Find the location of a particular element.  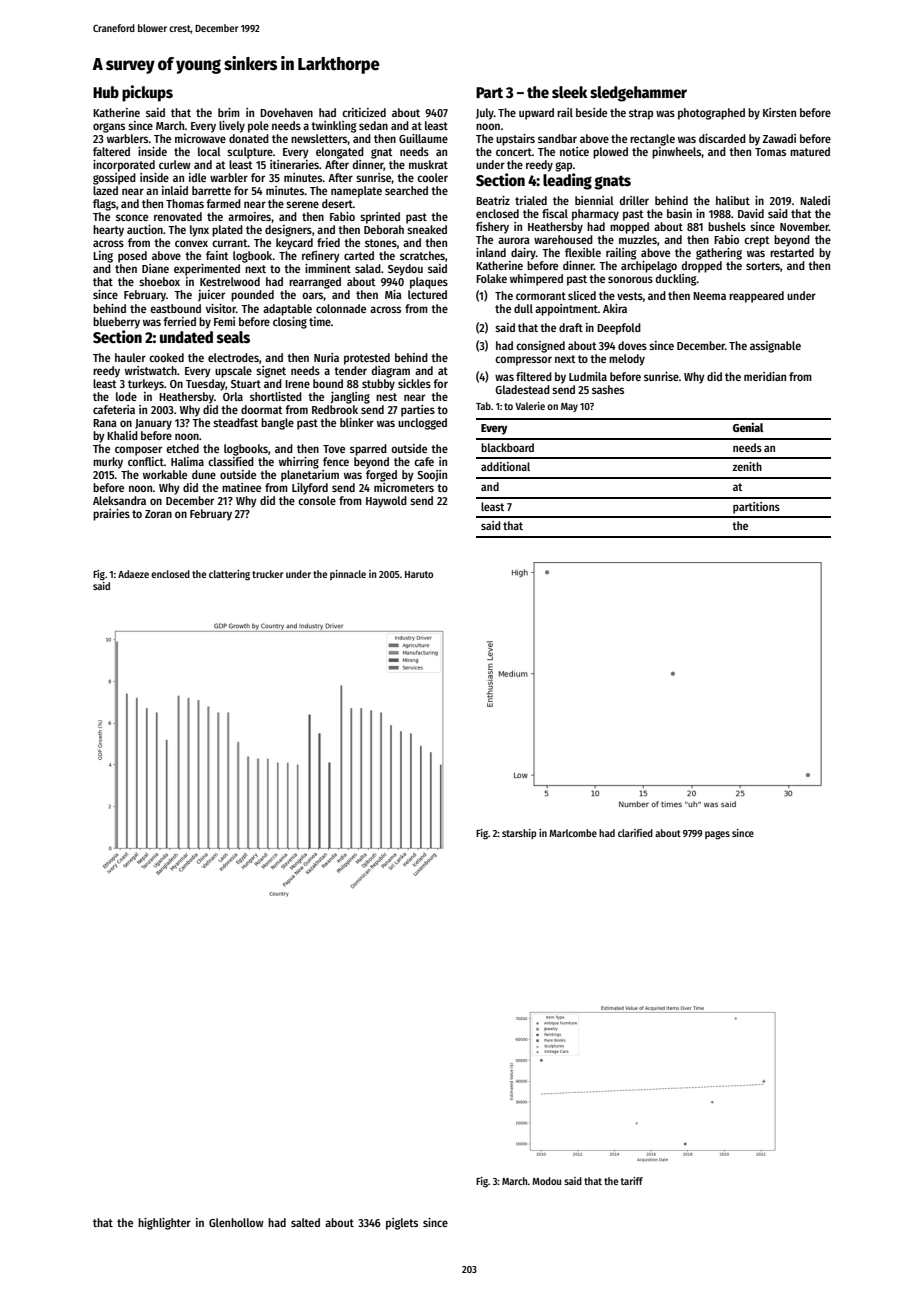

Modou is located at coordinates (546, 1181).
